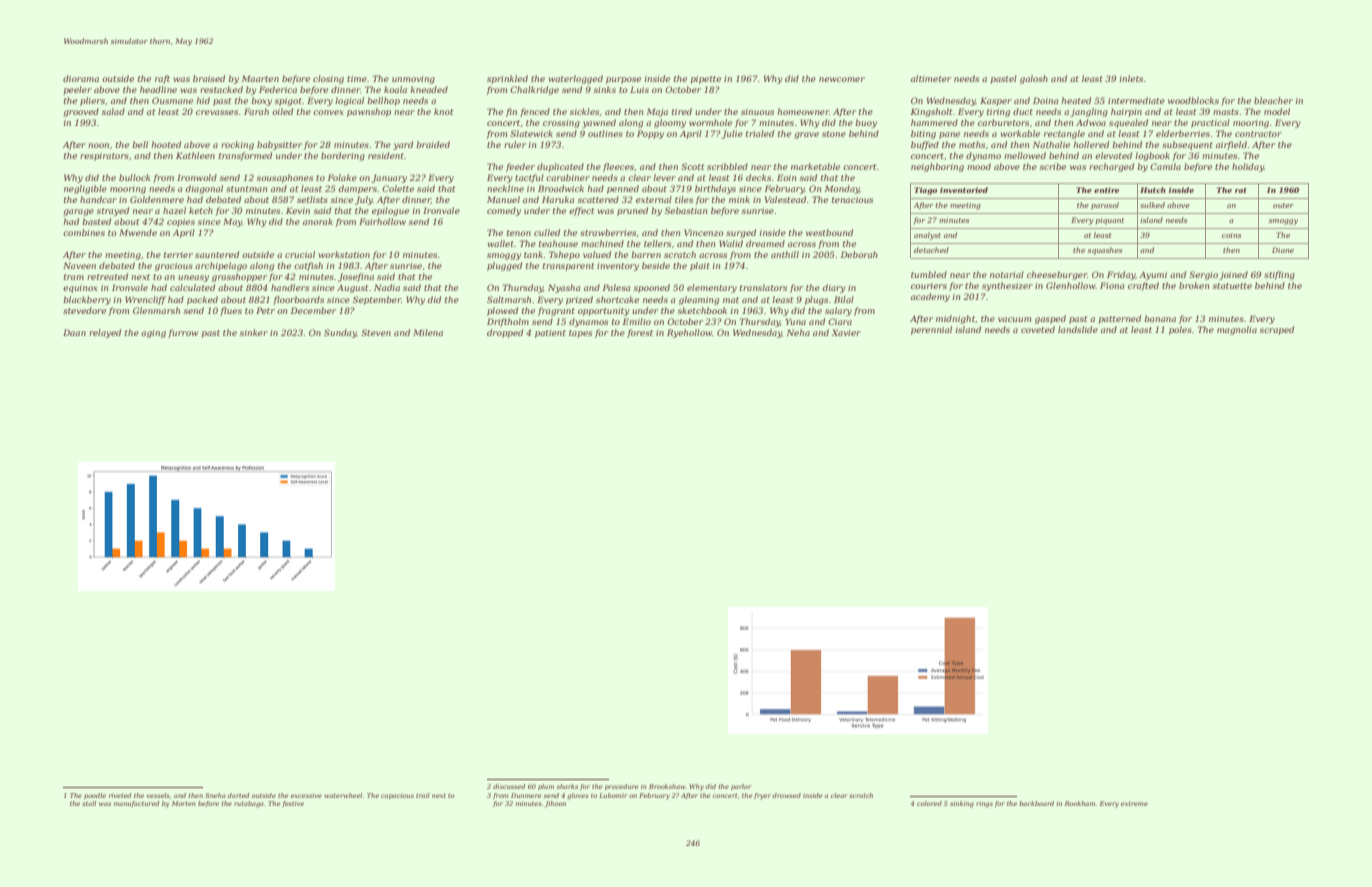  I want to click on forest, so click(640, 333).
